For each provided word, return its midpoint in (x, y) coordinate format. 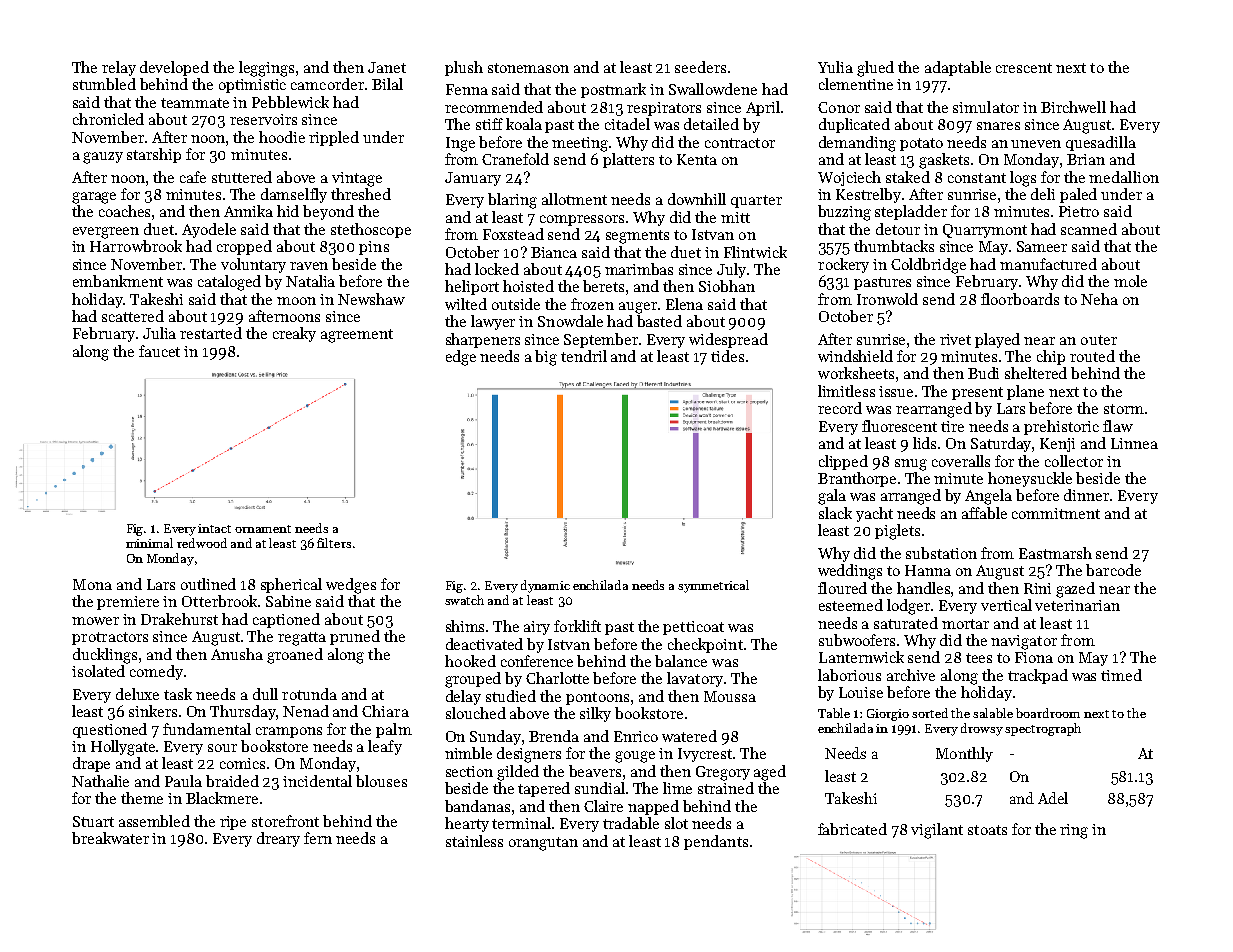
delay (463, 697)
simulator (986, 107)
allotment (574, 199)
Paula (183, 781)
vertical (1006, 605)
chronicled (108, 119)
